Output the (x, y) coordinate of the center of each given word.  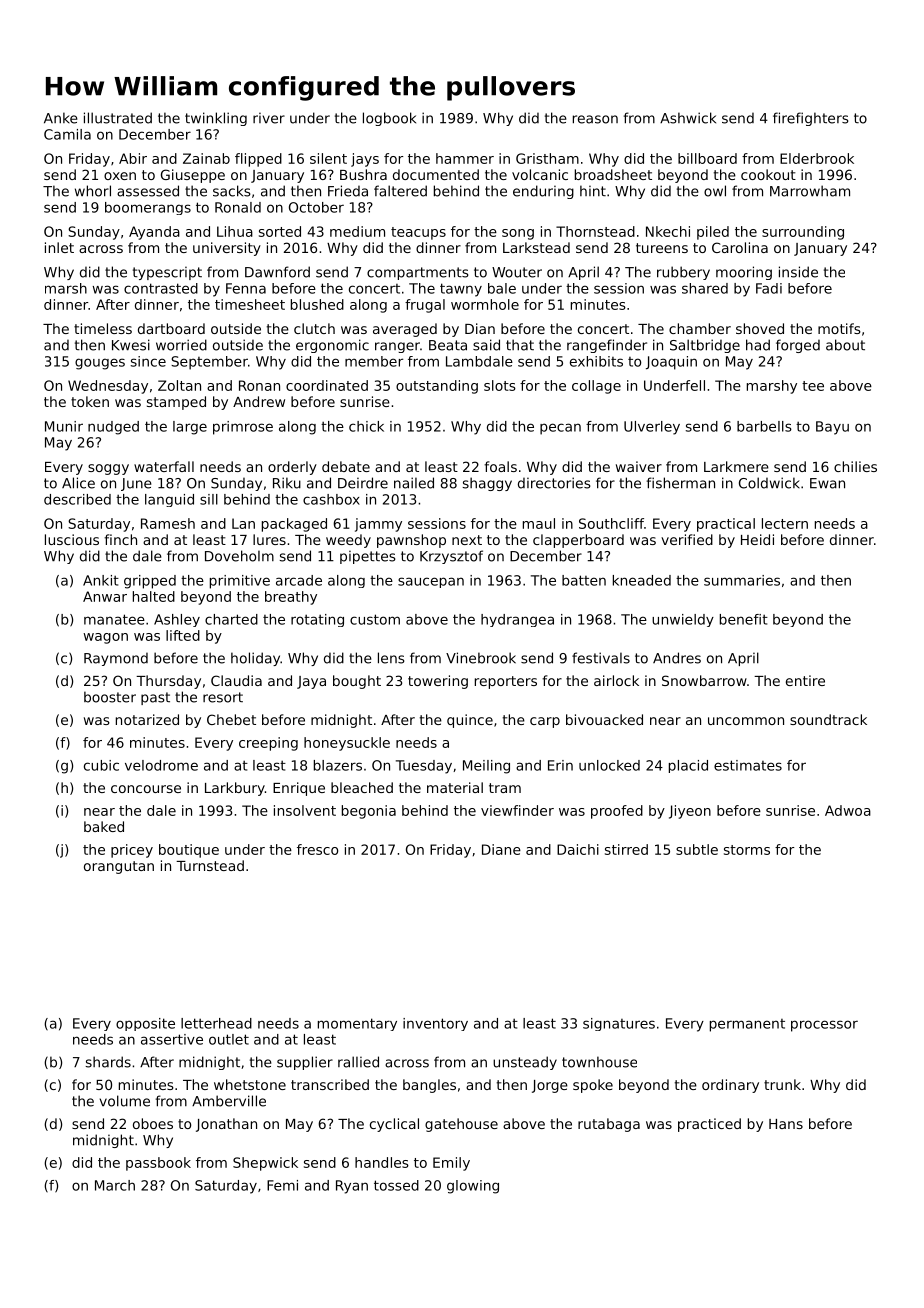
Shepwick (265, 1164)
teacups (418, 233)
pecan (560, 429)
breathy (291, 598)
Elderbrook (817, 158)
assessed (148, 191)
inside (798, 272)
